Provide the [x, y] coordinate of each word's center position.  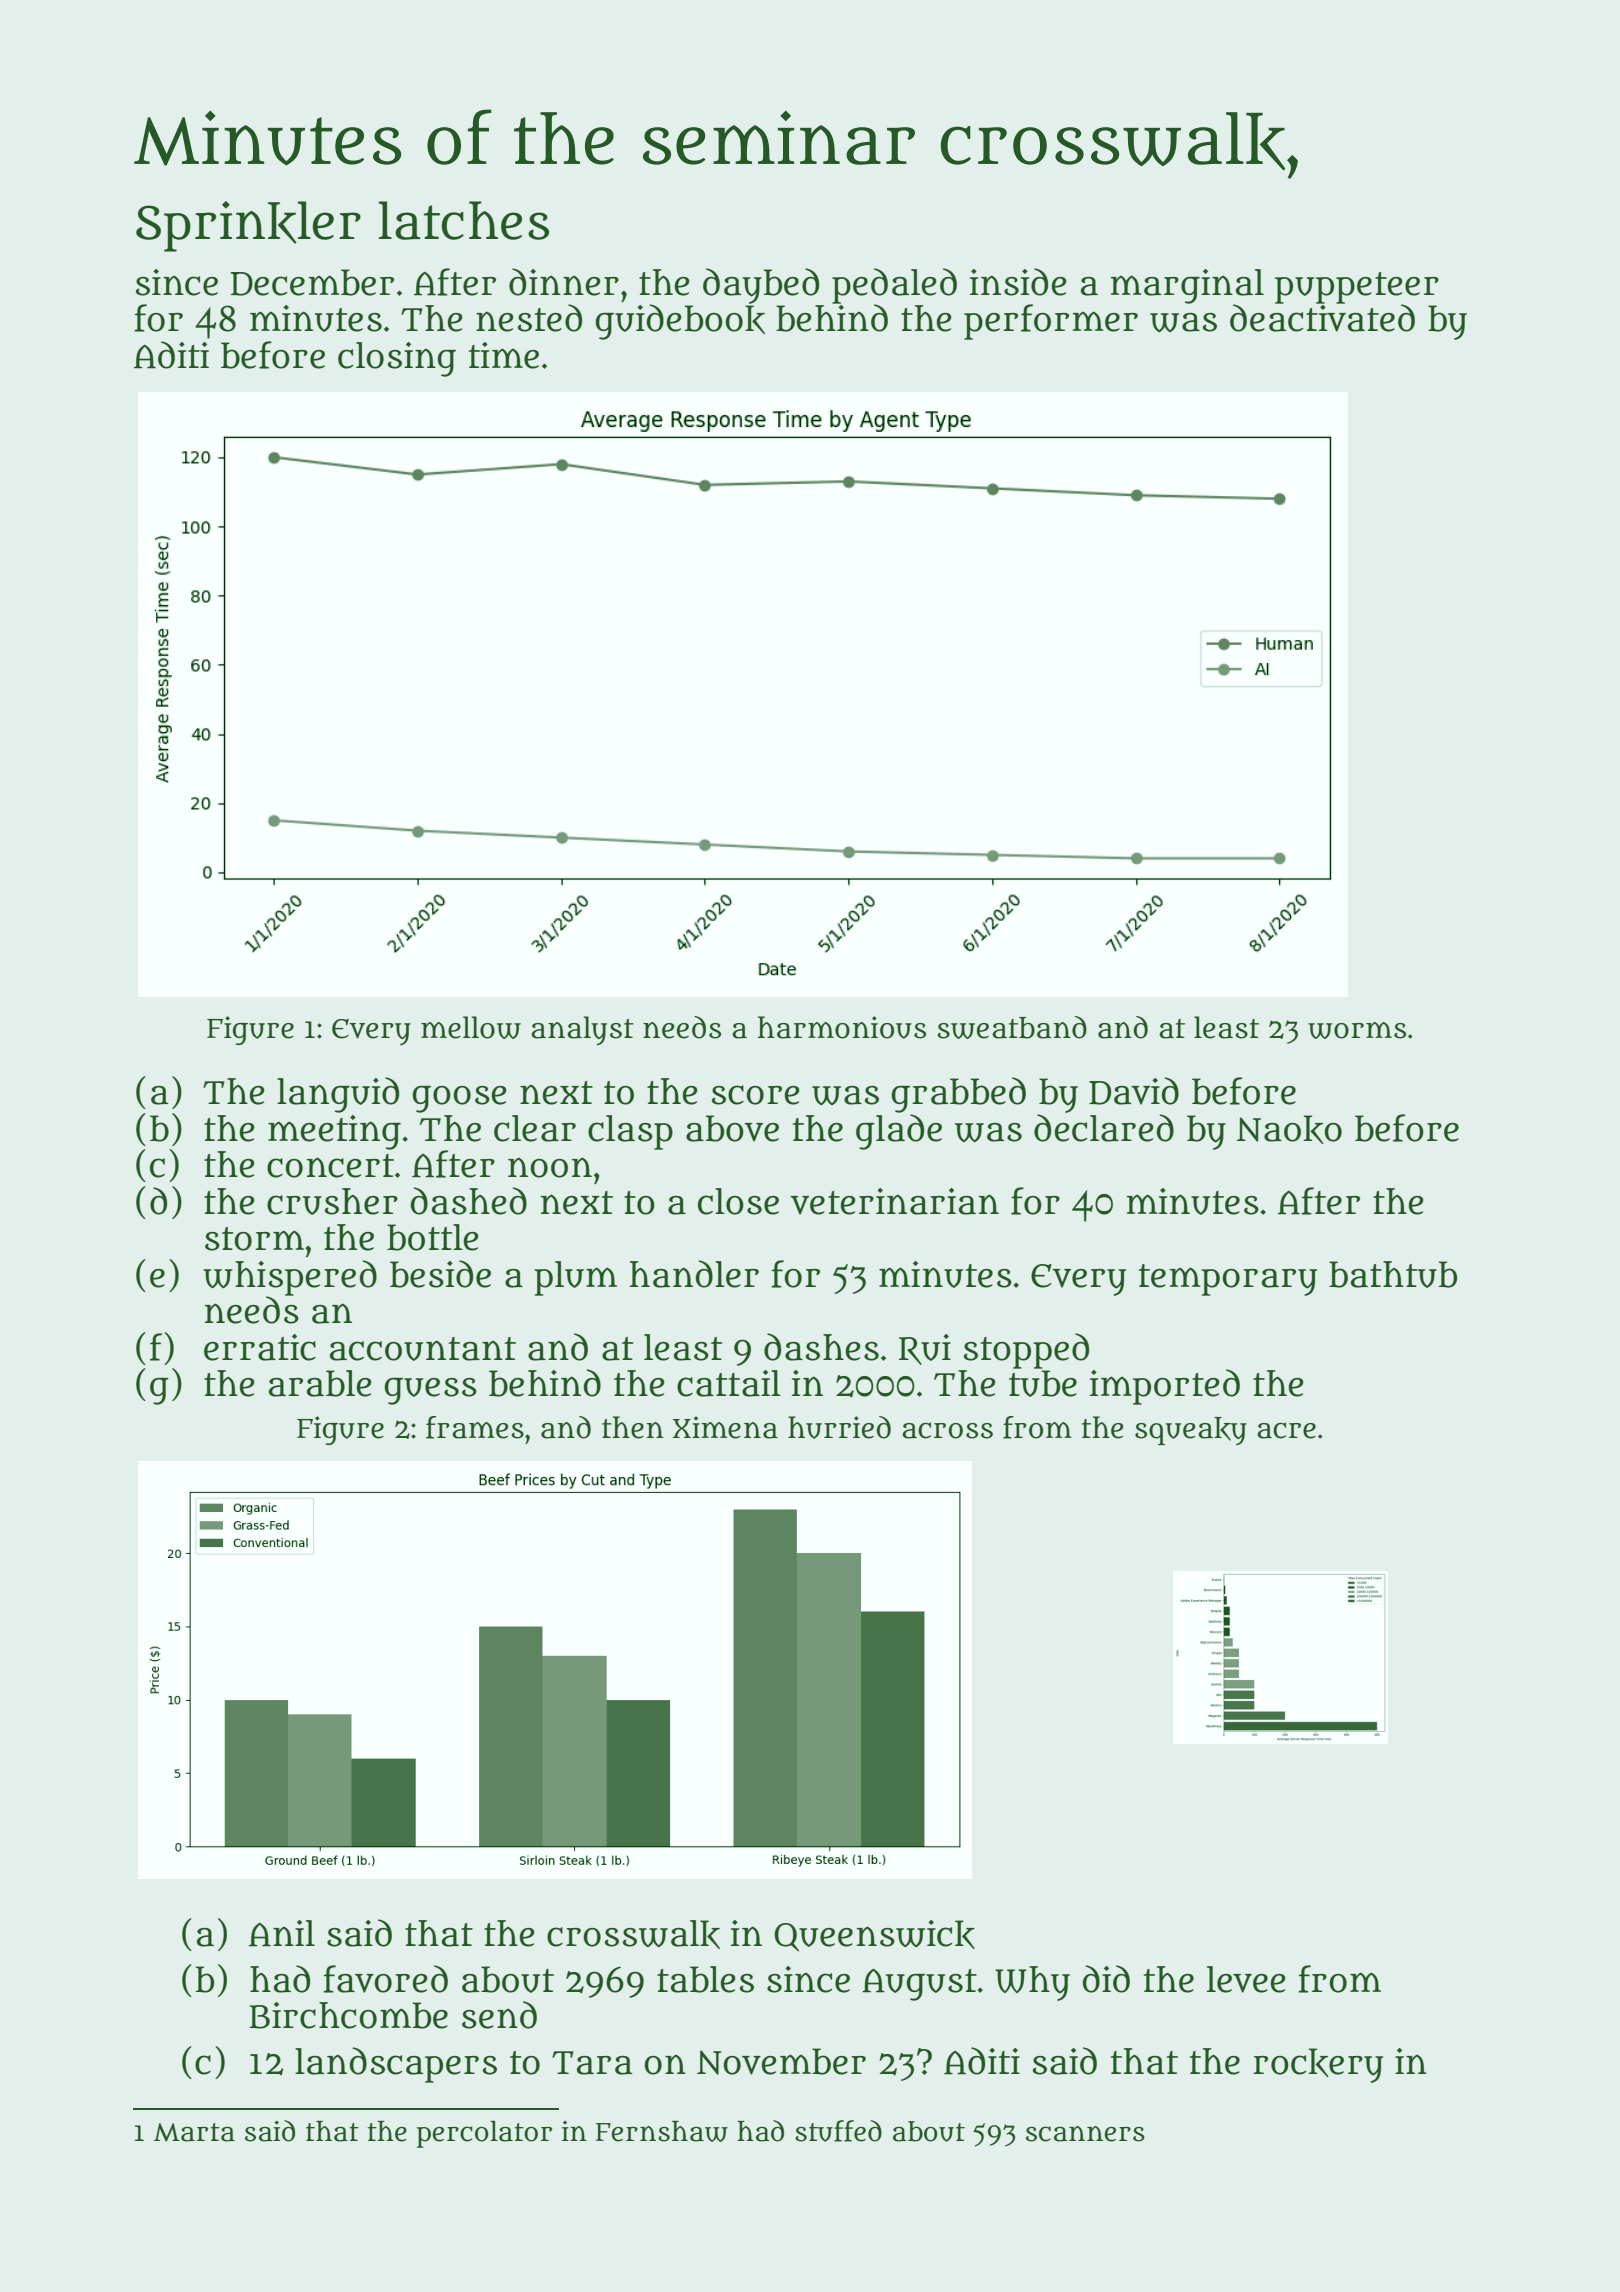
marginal [1187, 286]
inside [1018, 282]
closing [397, 359]
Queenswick [874, 1936]
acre [1286, 1430]
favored [385, 1979]
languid [338, 1095]
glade [899, 1132]
